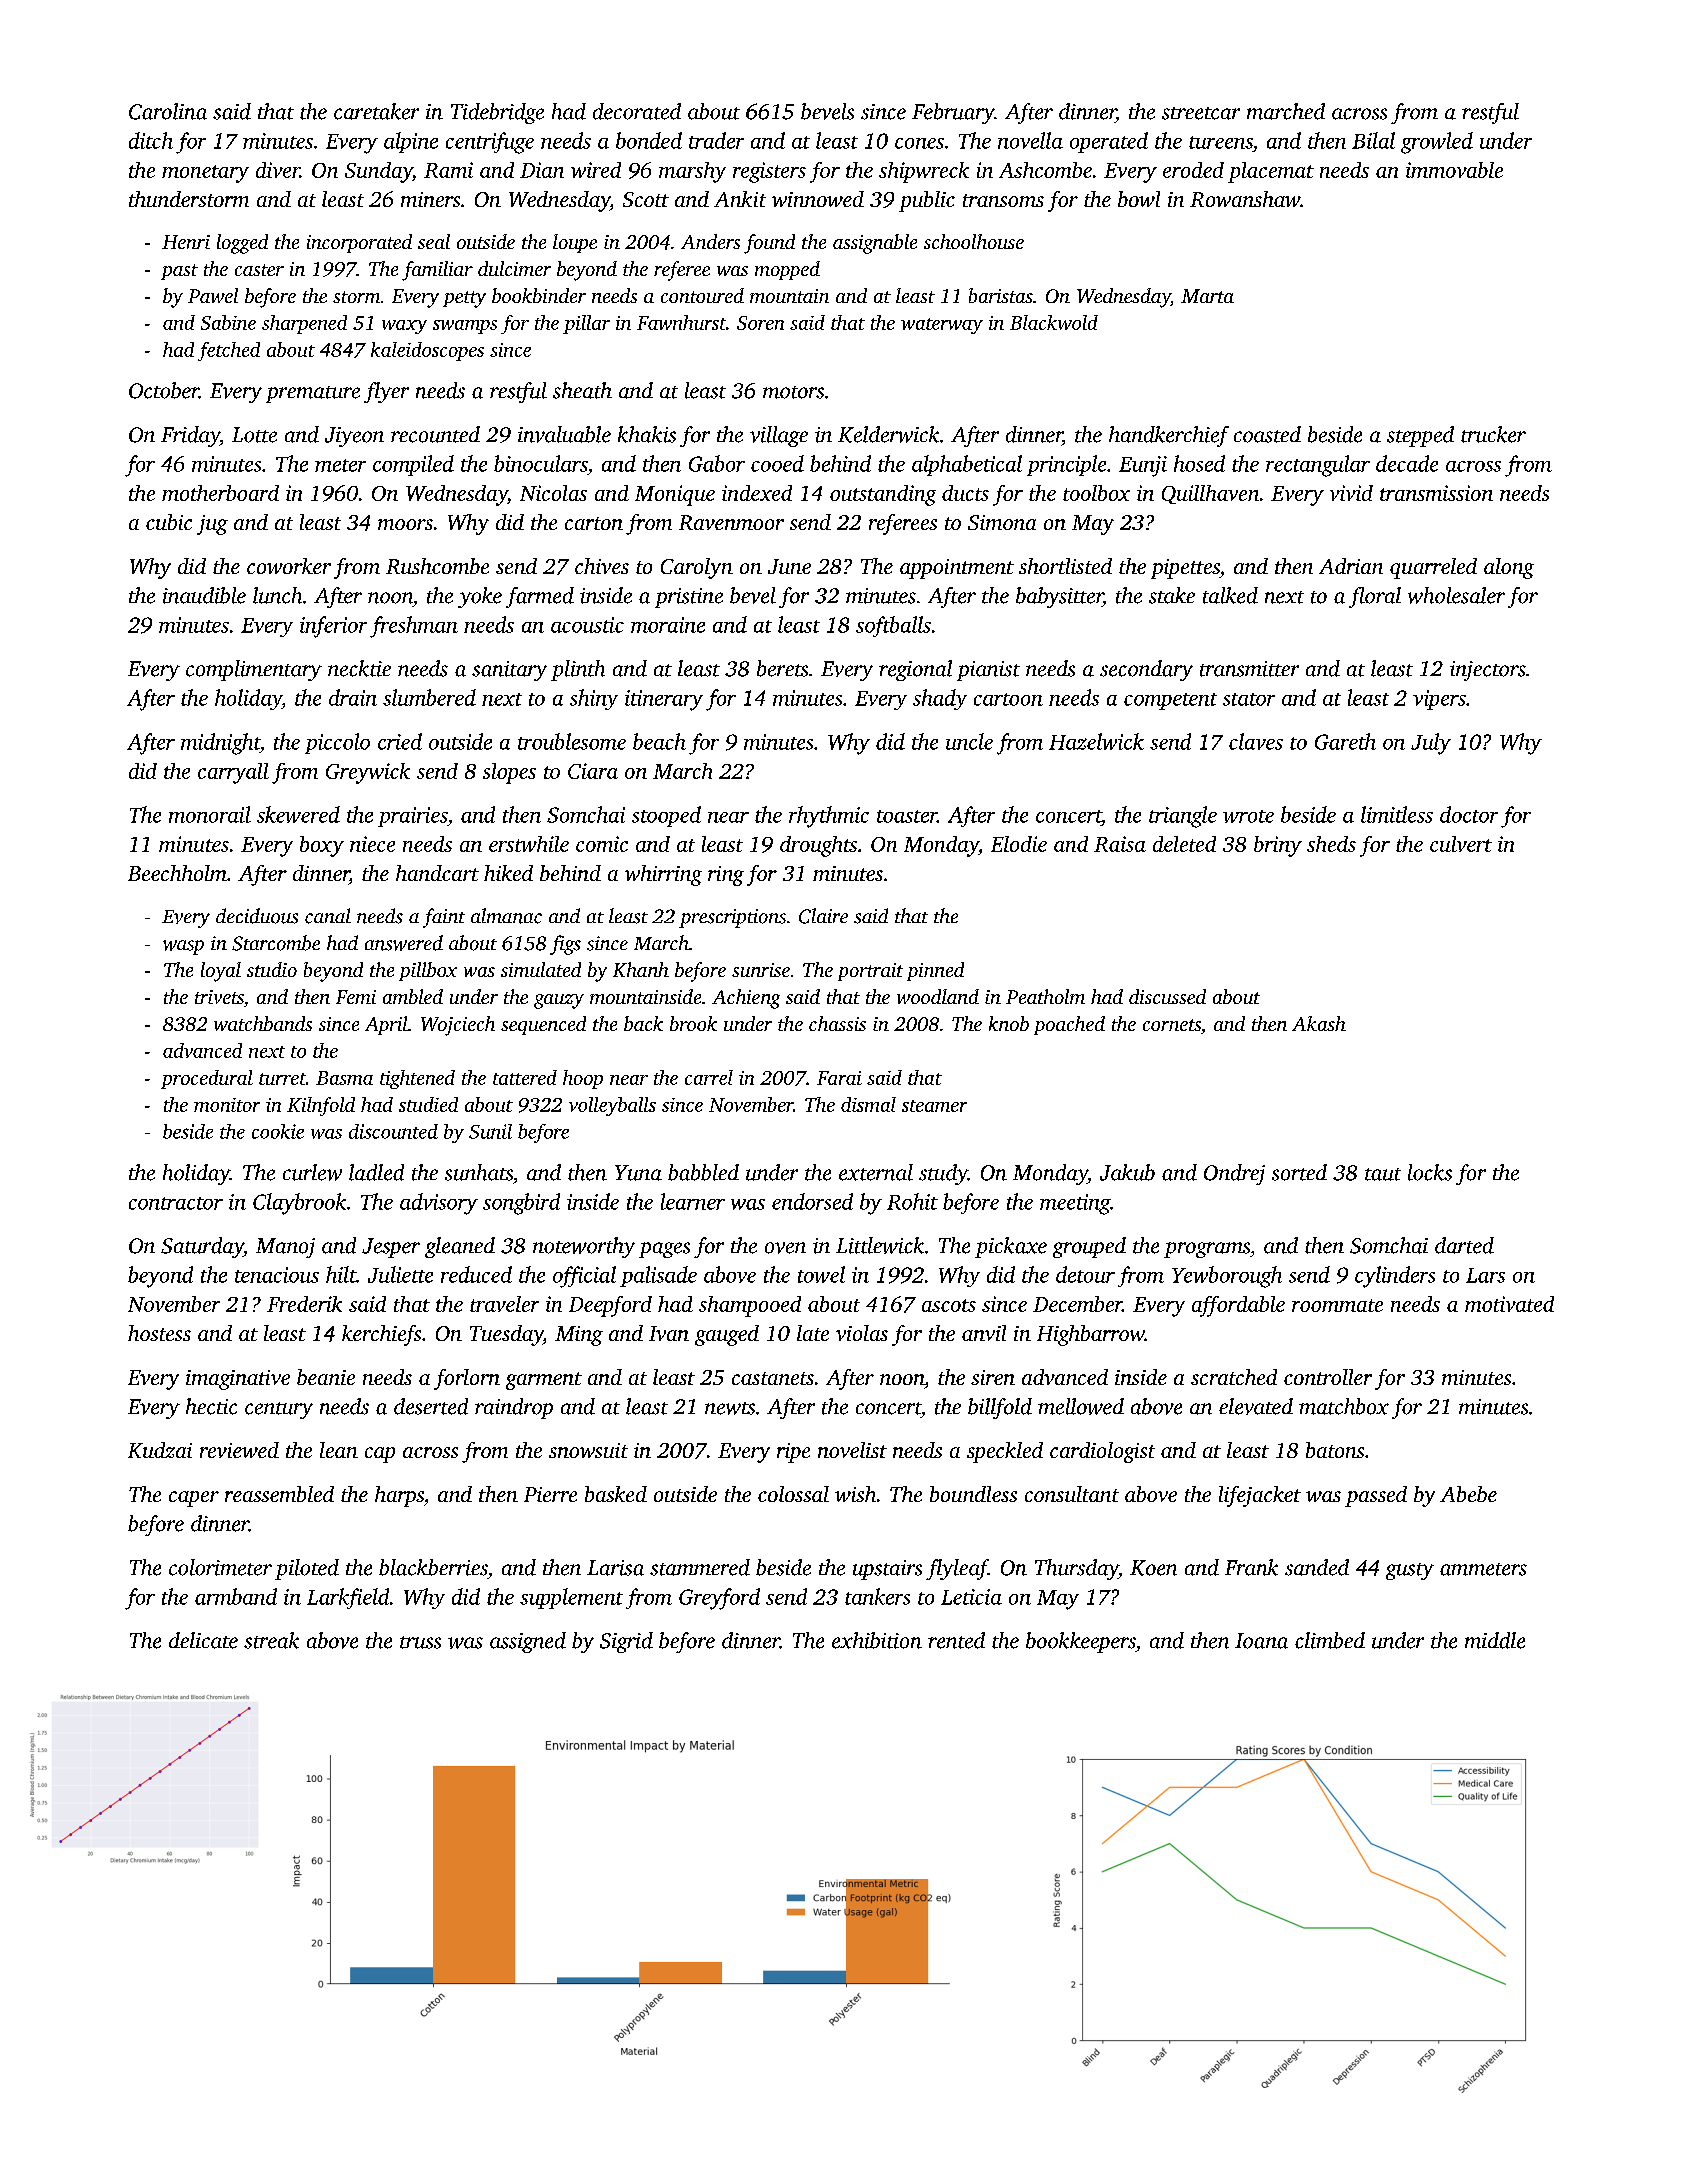 Image resolution: width=1683 pixels, height=2178 pixels. I want to click on armband, so click(236, 1596).
